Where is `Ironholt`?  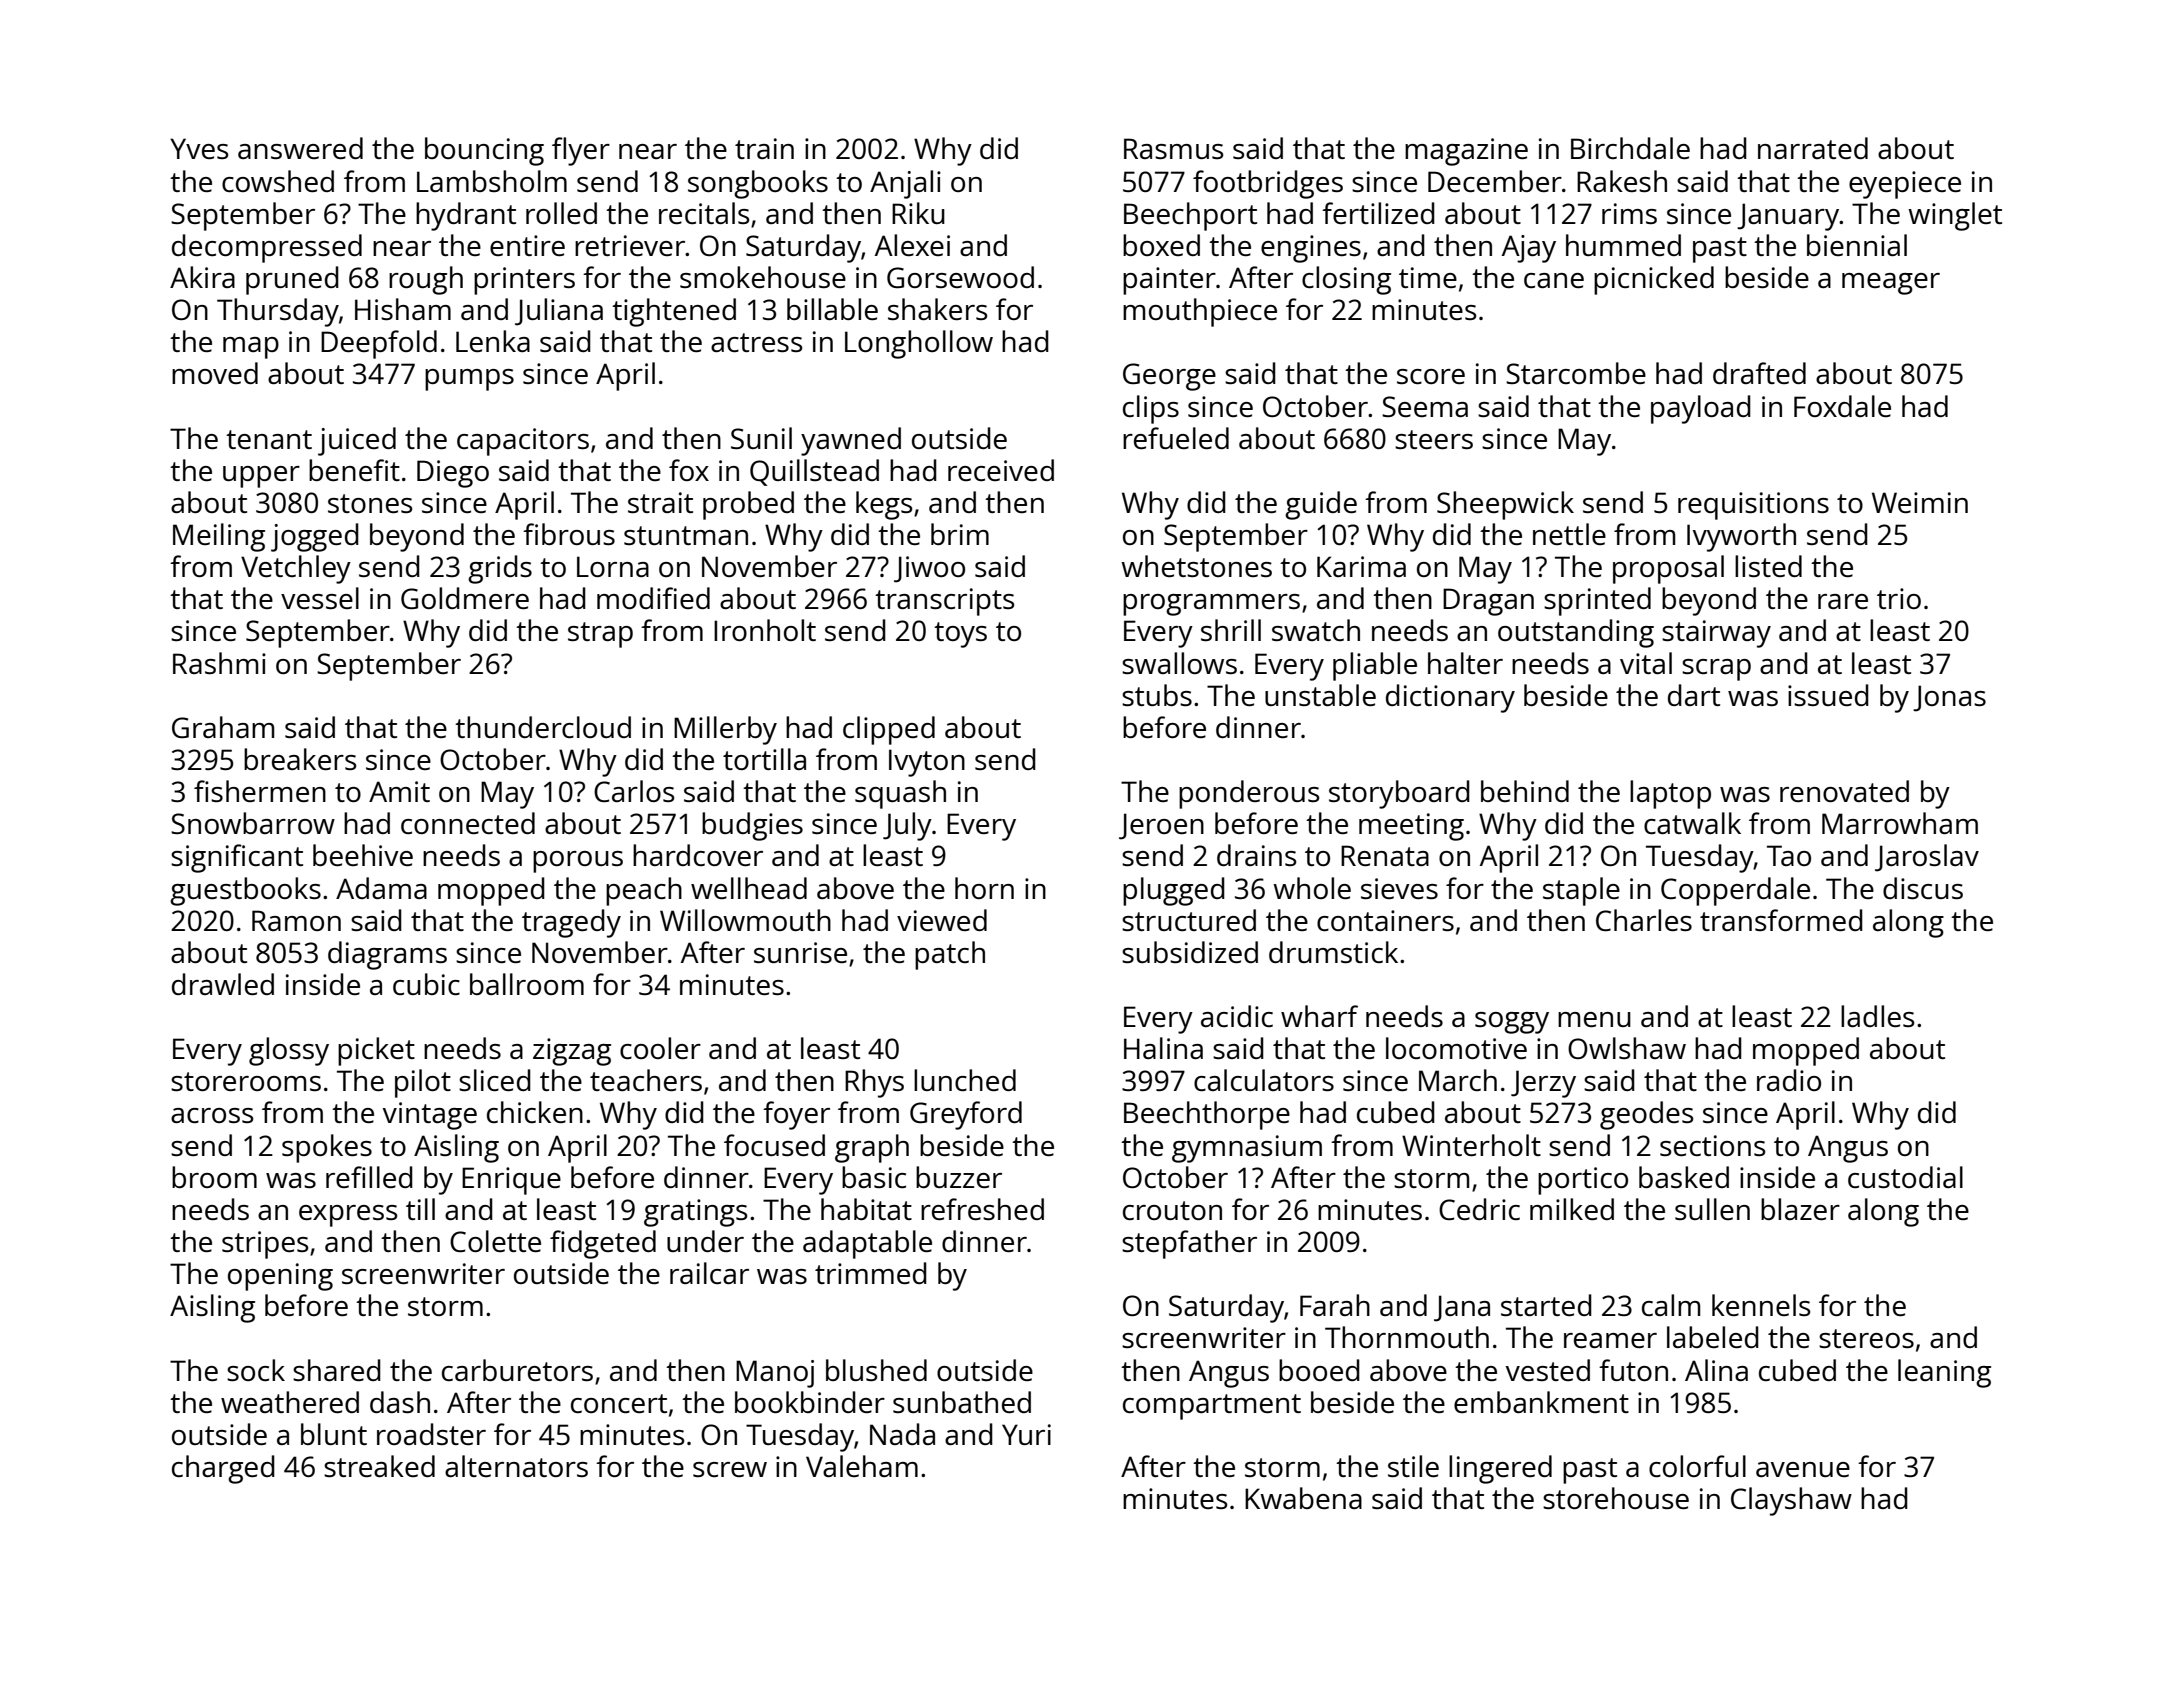 Ironholt is located at coordinates (765, 630).
